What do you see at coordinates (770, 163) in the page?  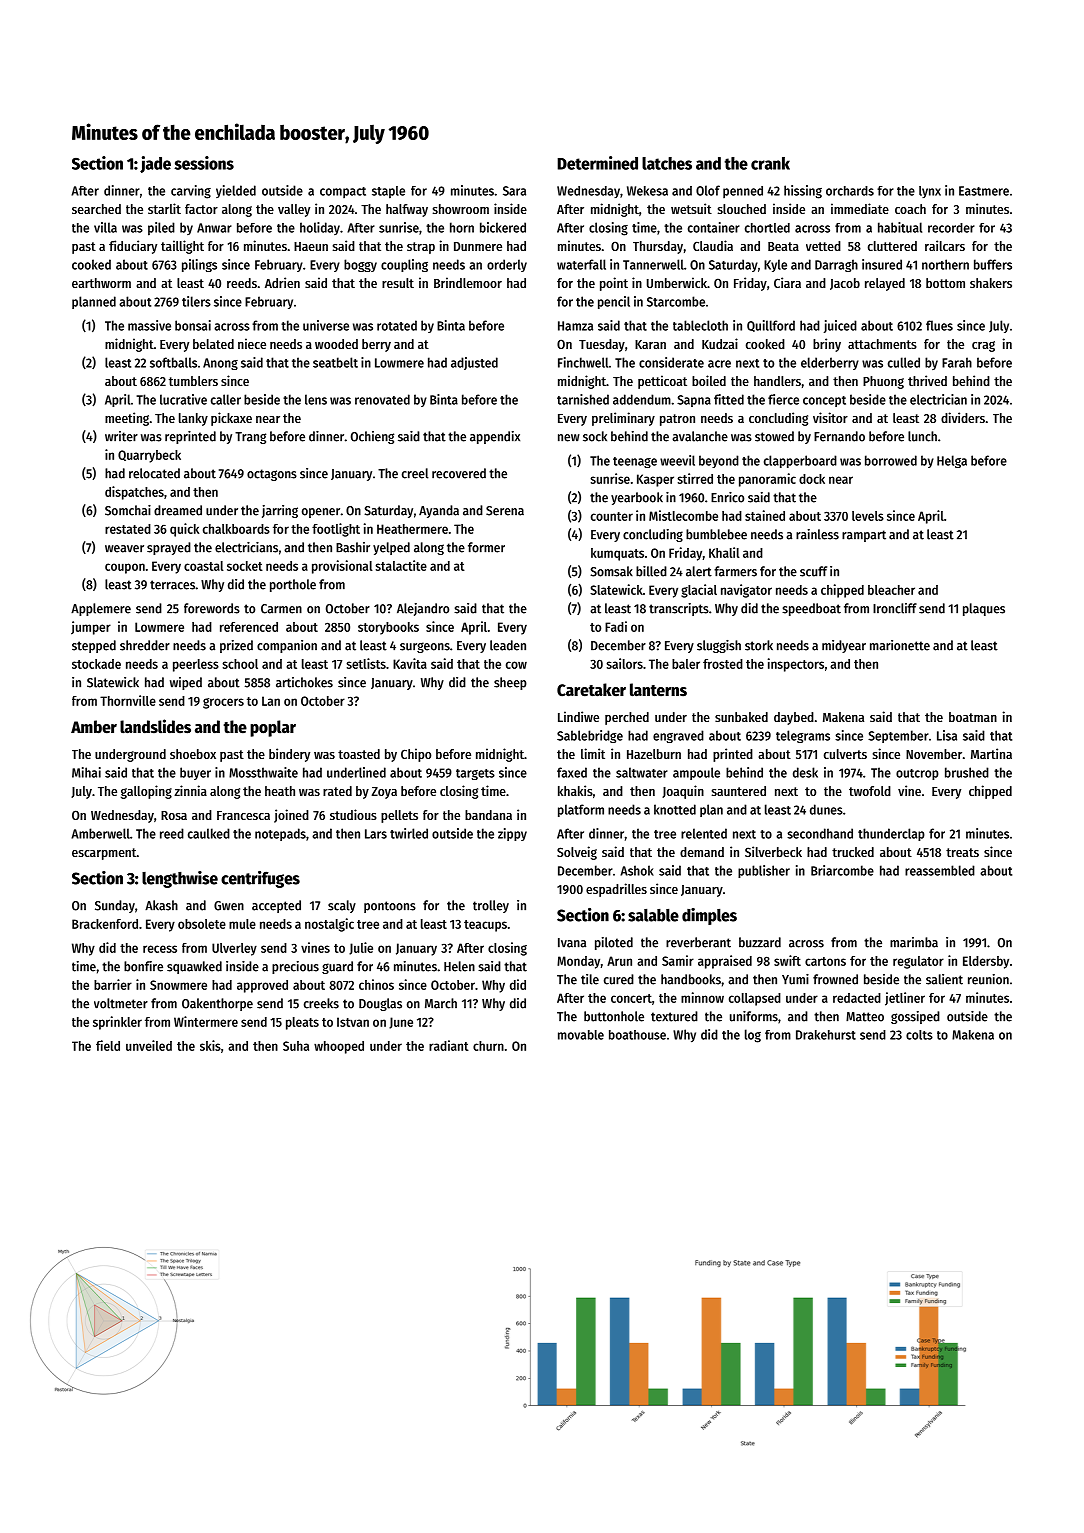 I see `crank` at bounding box center [770, 163].
